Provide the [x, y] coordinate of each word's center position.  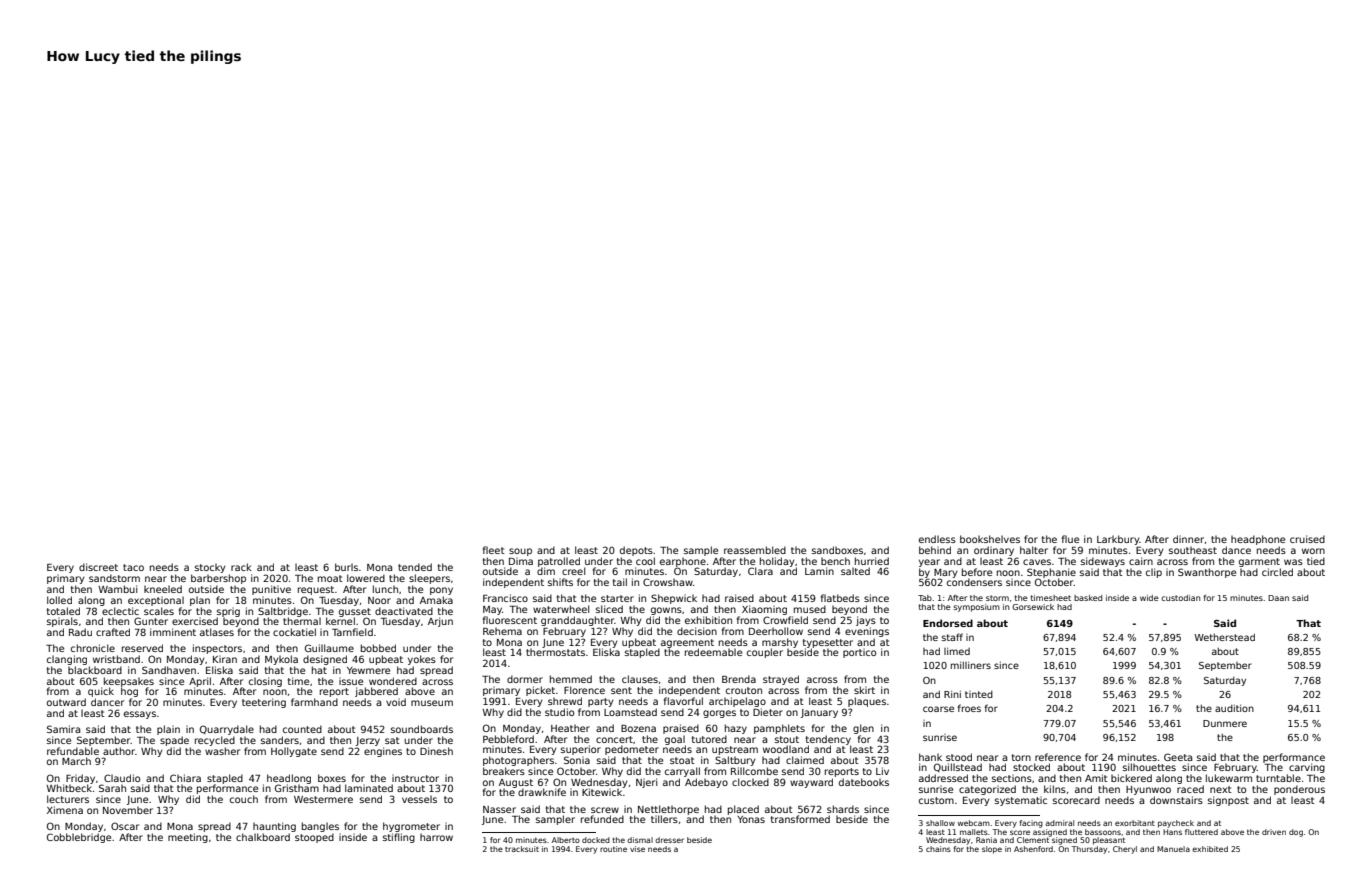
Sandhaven [169, 670]
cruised [1307, 539]
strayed [781, 680]
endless [937, 539]
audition [1234, 708]
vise [637, 849]
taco [133, 567]
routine [613, 849]
